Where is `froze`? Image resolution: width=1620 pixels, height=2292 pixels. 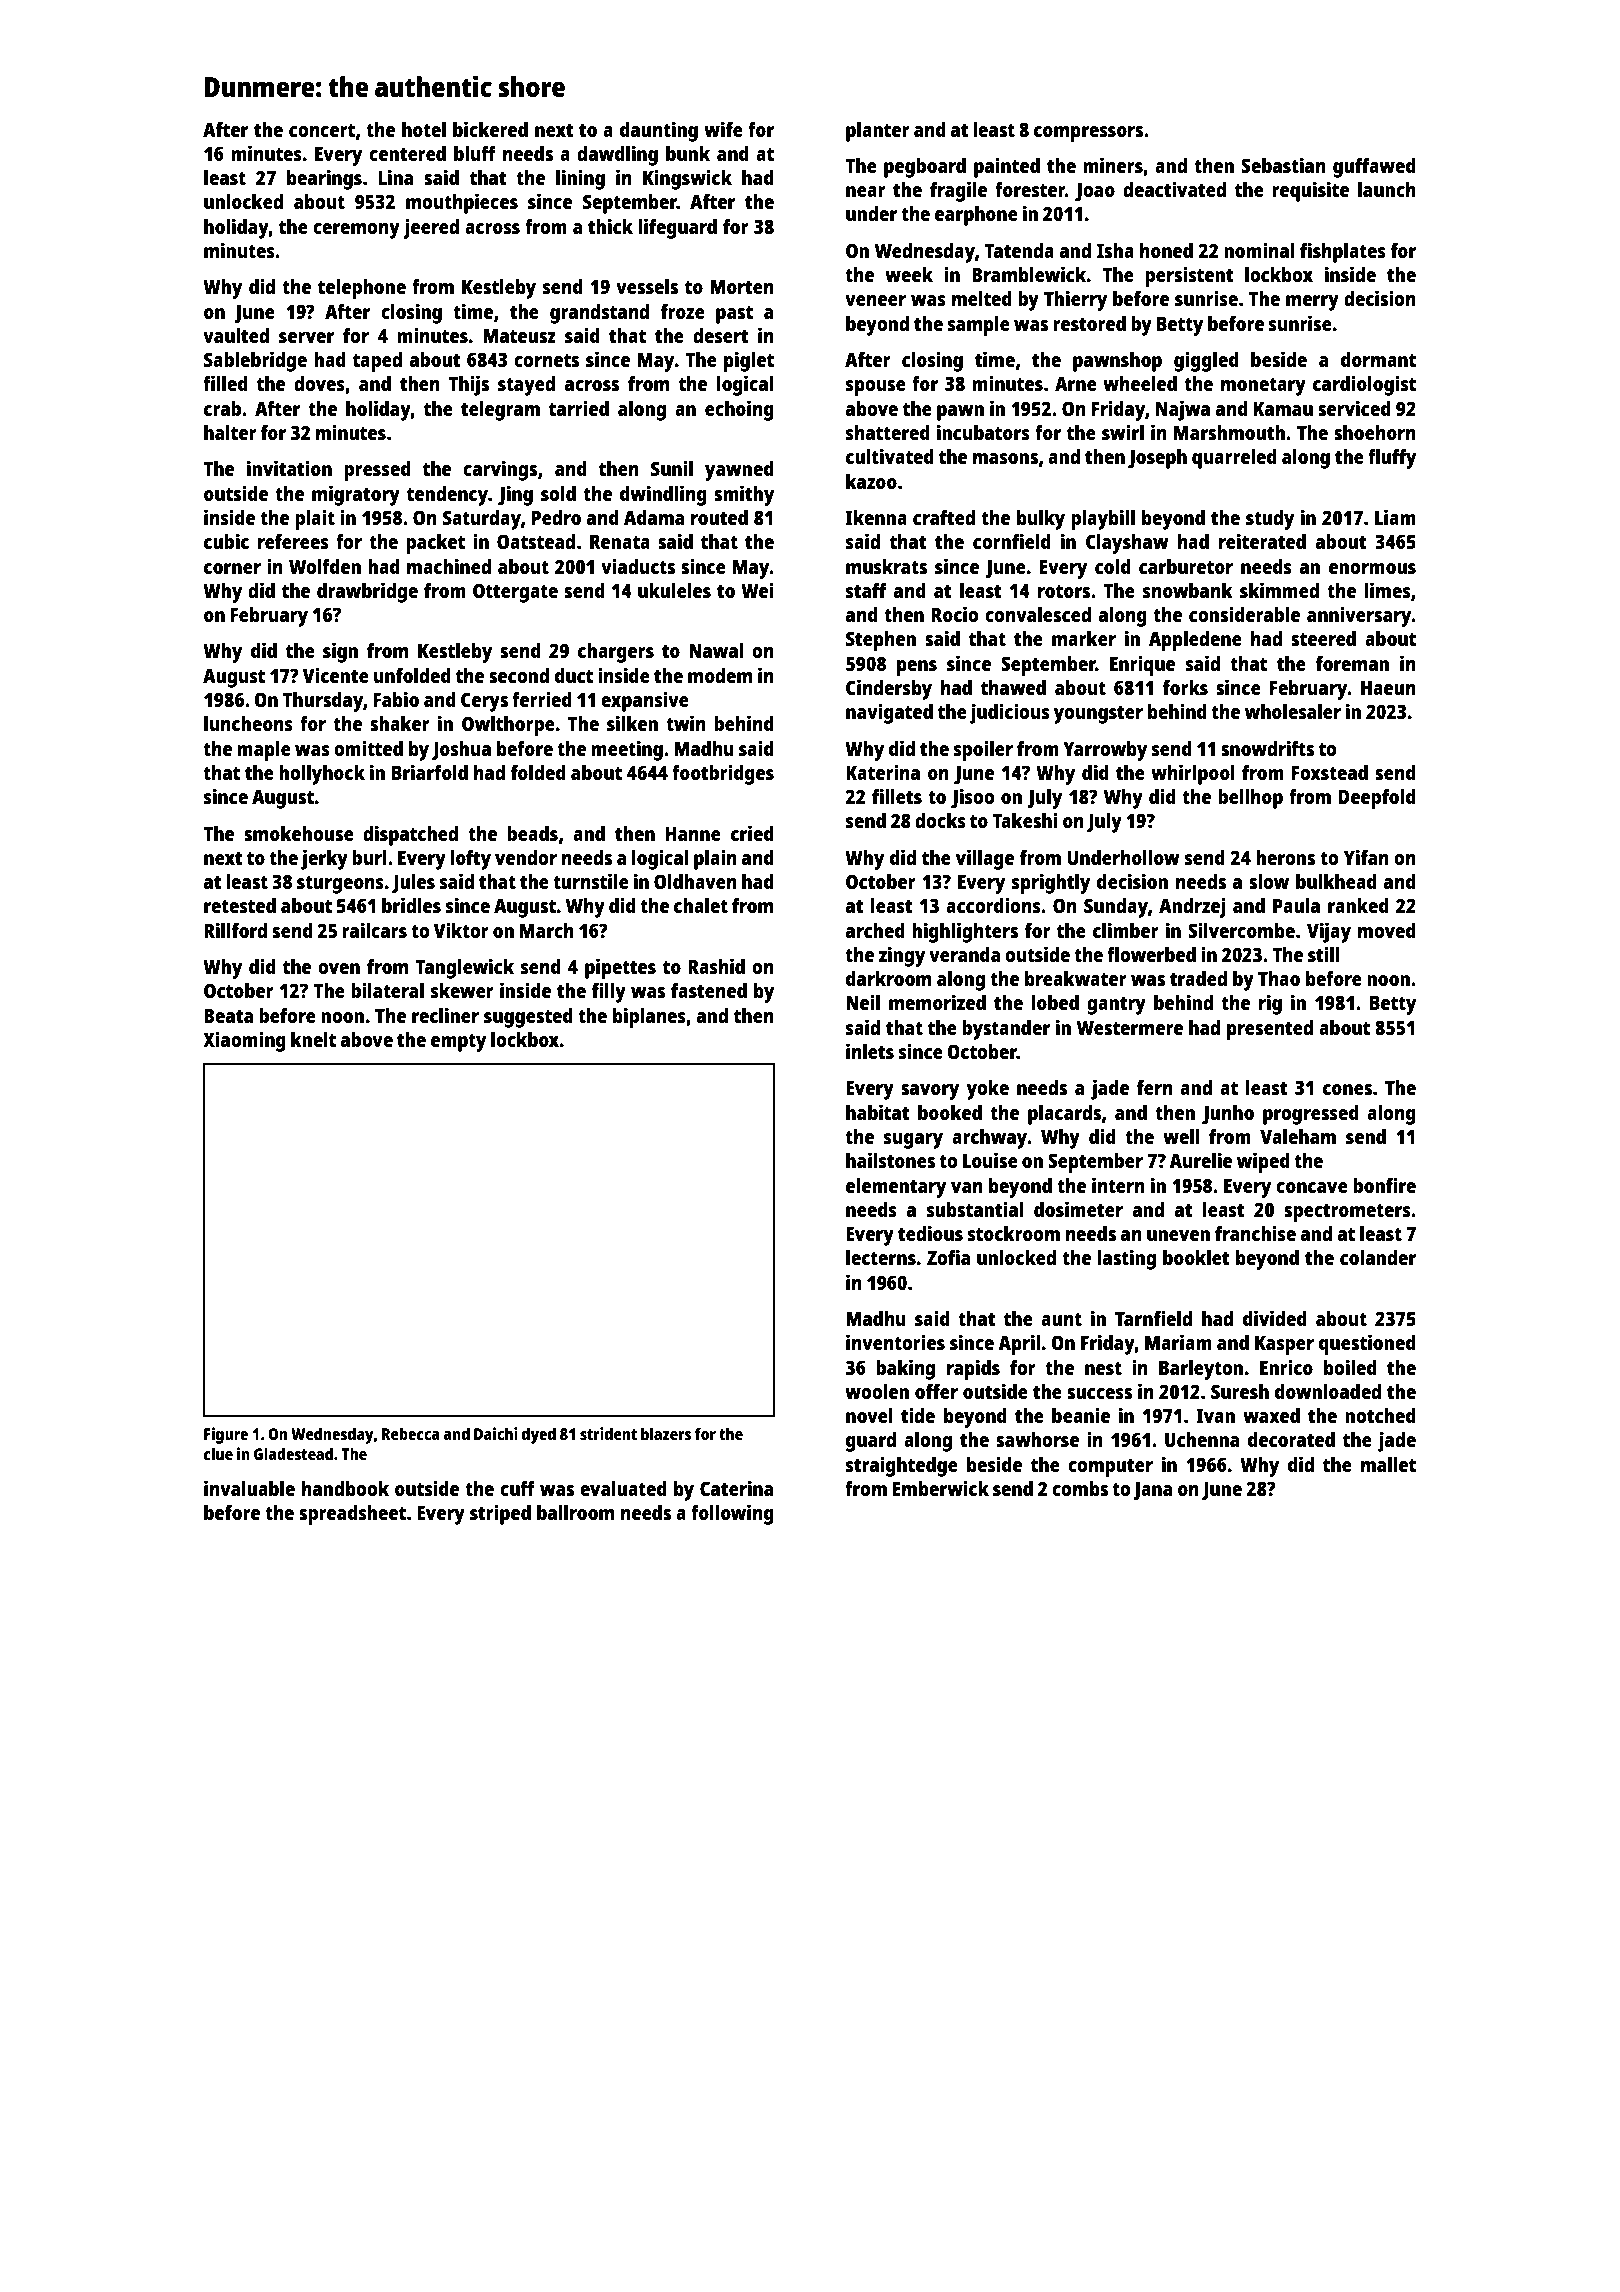 froze is located at coordinates (683, 311).
